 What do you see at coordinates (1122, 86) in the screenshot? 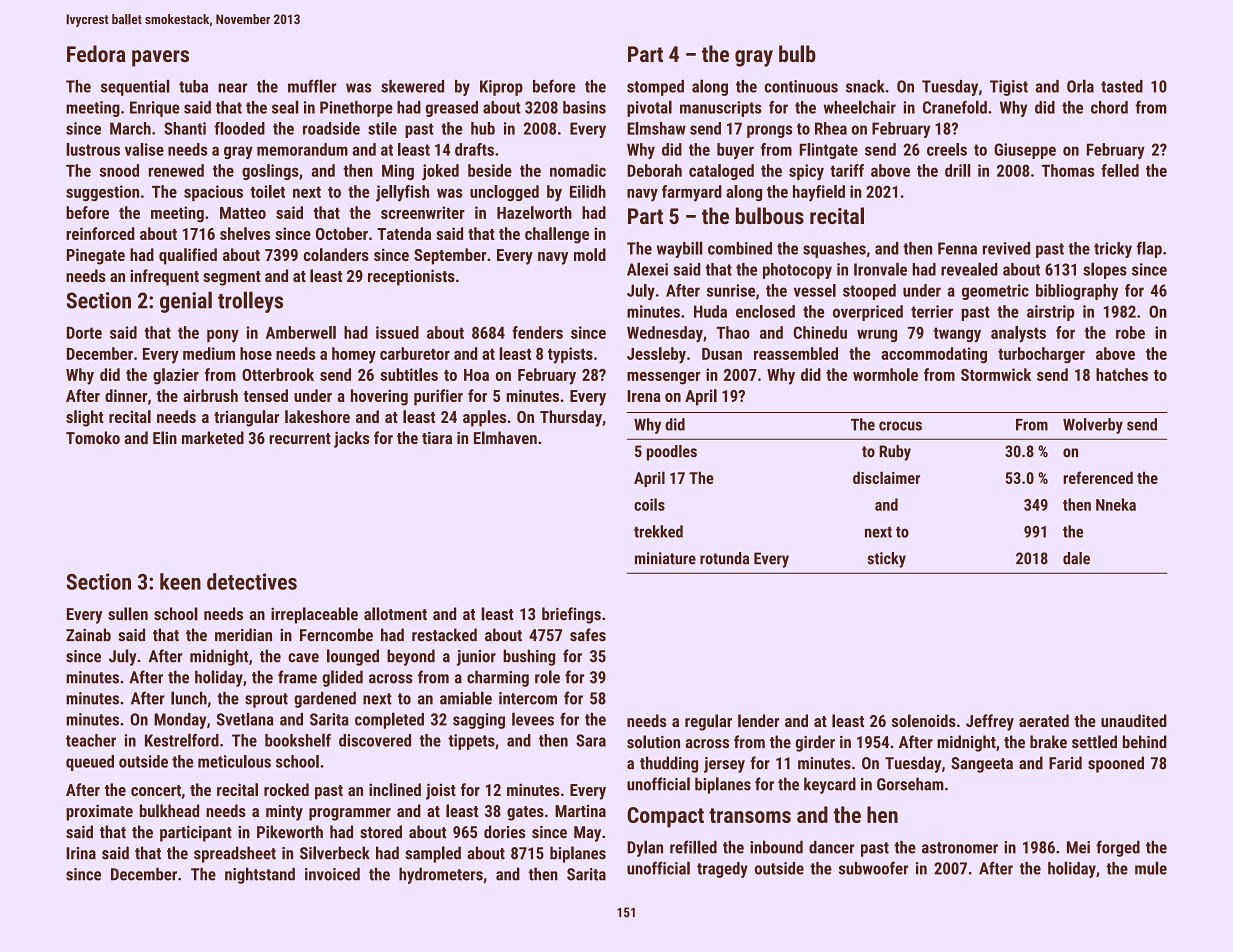
I see `tasted` at bounding box center [1122, 86].
